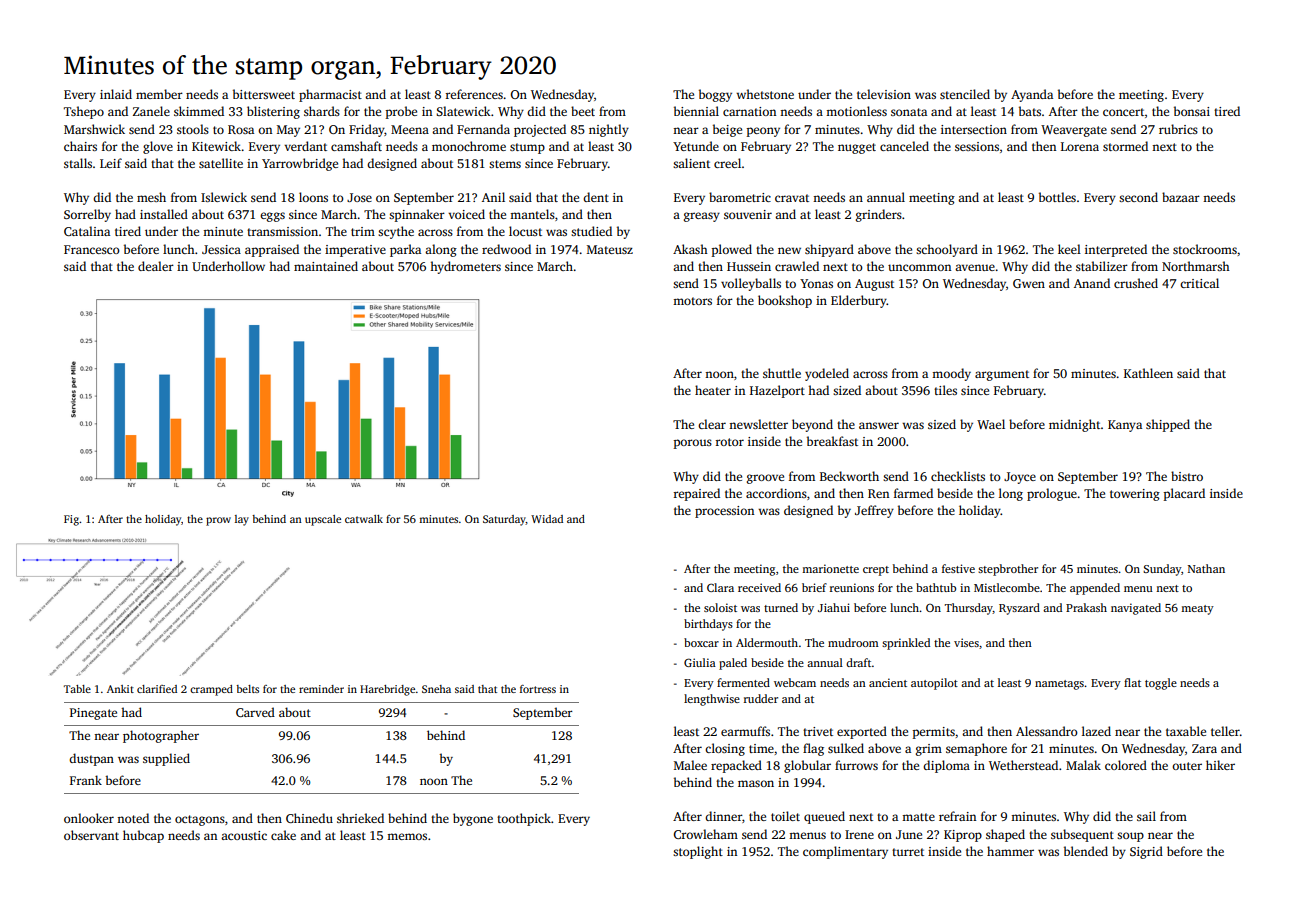  Describe the element at coordinates (474, 94) in the document. I see `references` at that location.
